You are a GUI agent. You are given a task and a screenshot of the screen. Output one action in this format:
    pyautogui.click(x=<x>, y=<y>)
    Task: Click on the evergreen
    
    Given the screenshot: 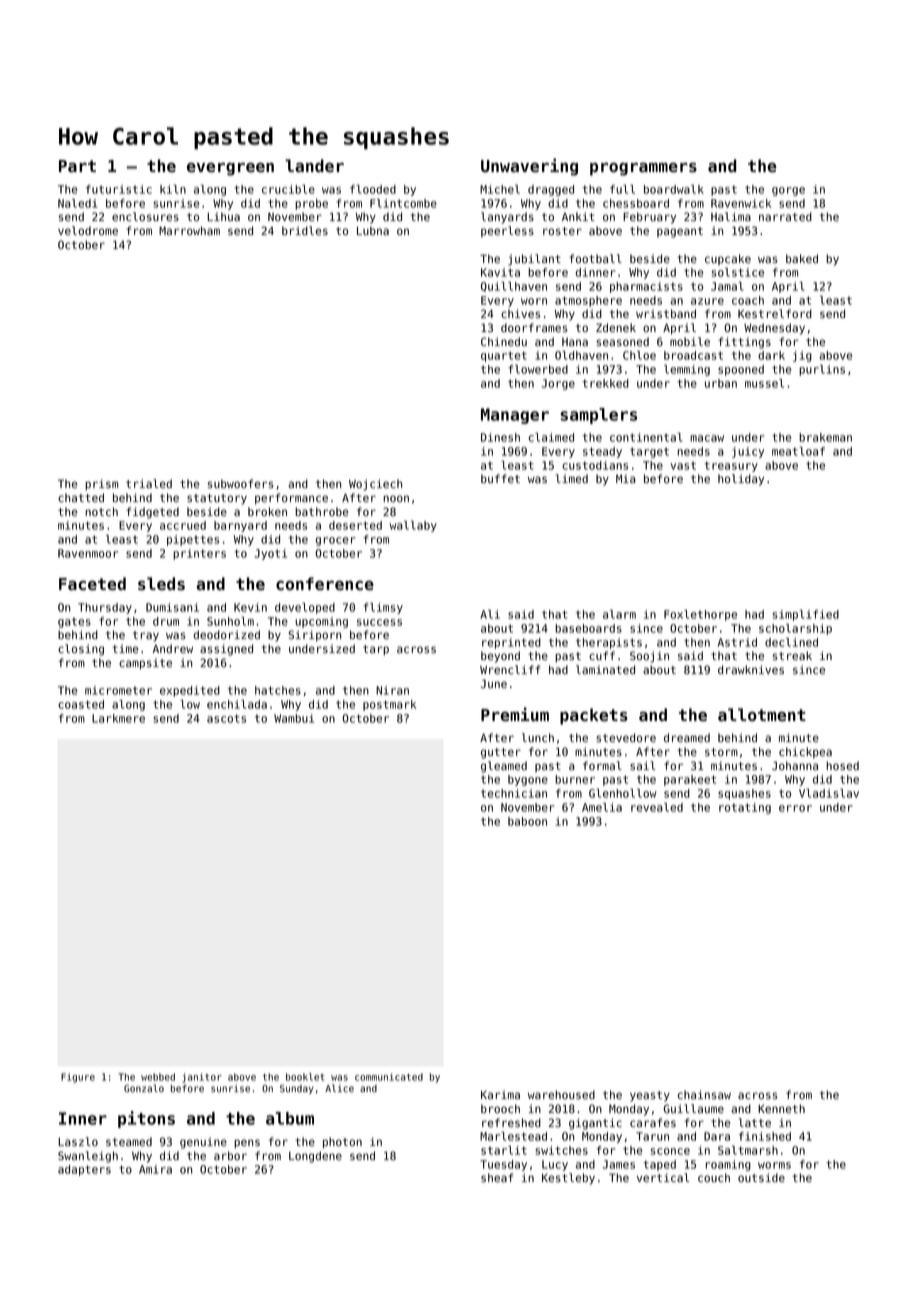 What is the action you would take?
    pyautogui.click(x=230, y=169)
